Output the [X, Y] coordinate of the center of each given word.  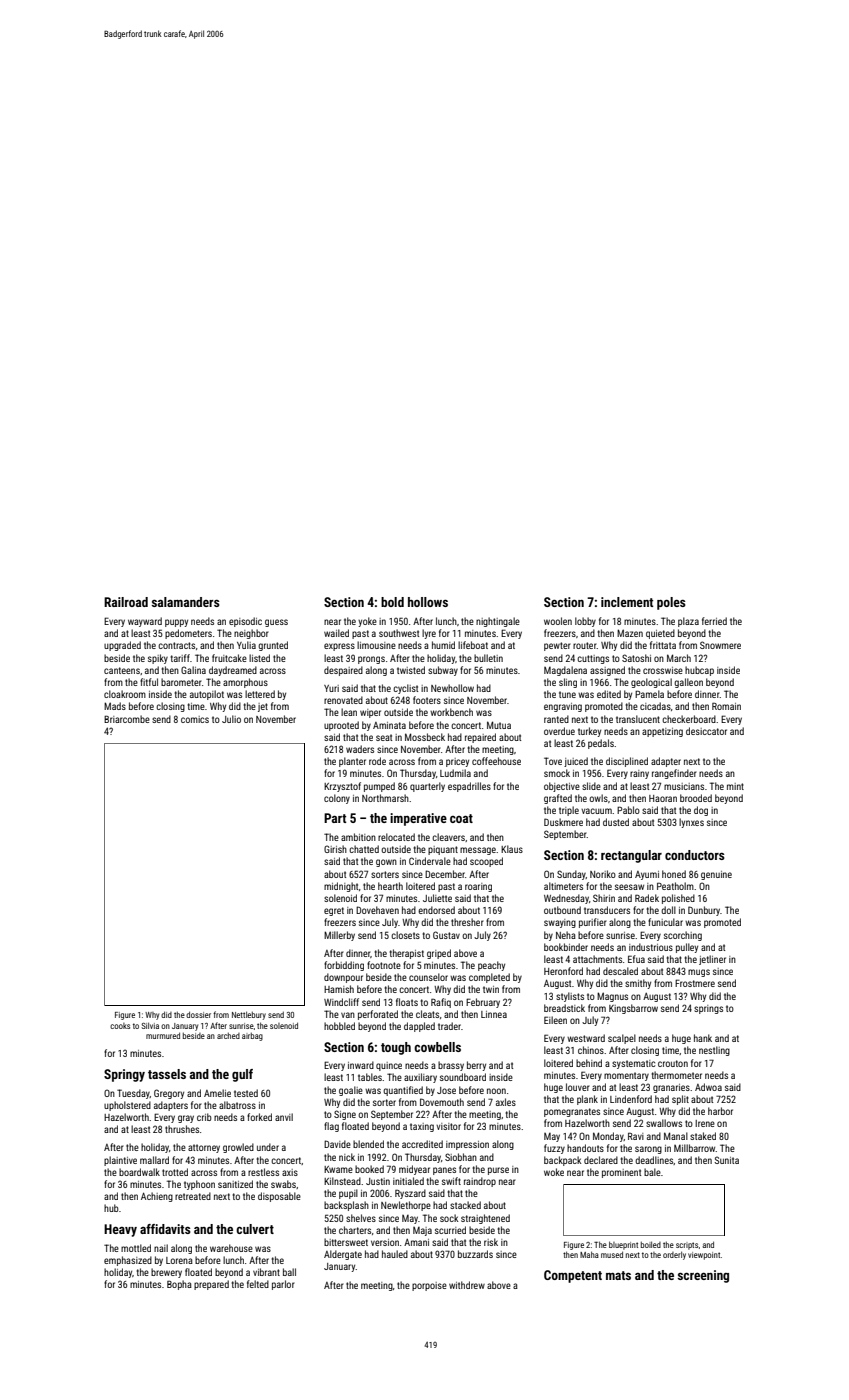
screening [703, 1276]
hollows [428, 602]
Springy [124, 1075]
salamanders [186, 602]
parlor [283, 1285]
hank [703, 1038]
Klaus [512, 849]
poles [671, 603]
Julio [231, 719]
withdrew [467, 1285]
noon [496, 1091]
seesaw [629, 887]
